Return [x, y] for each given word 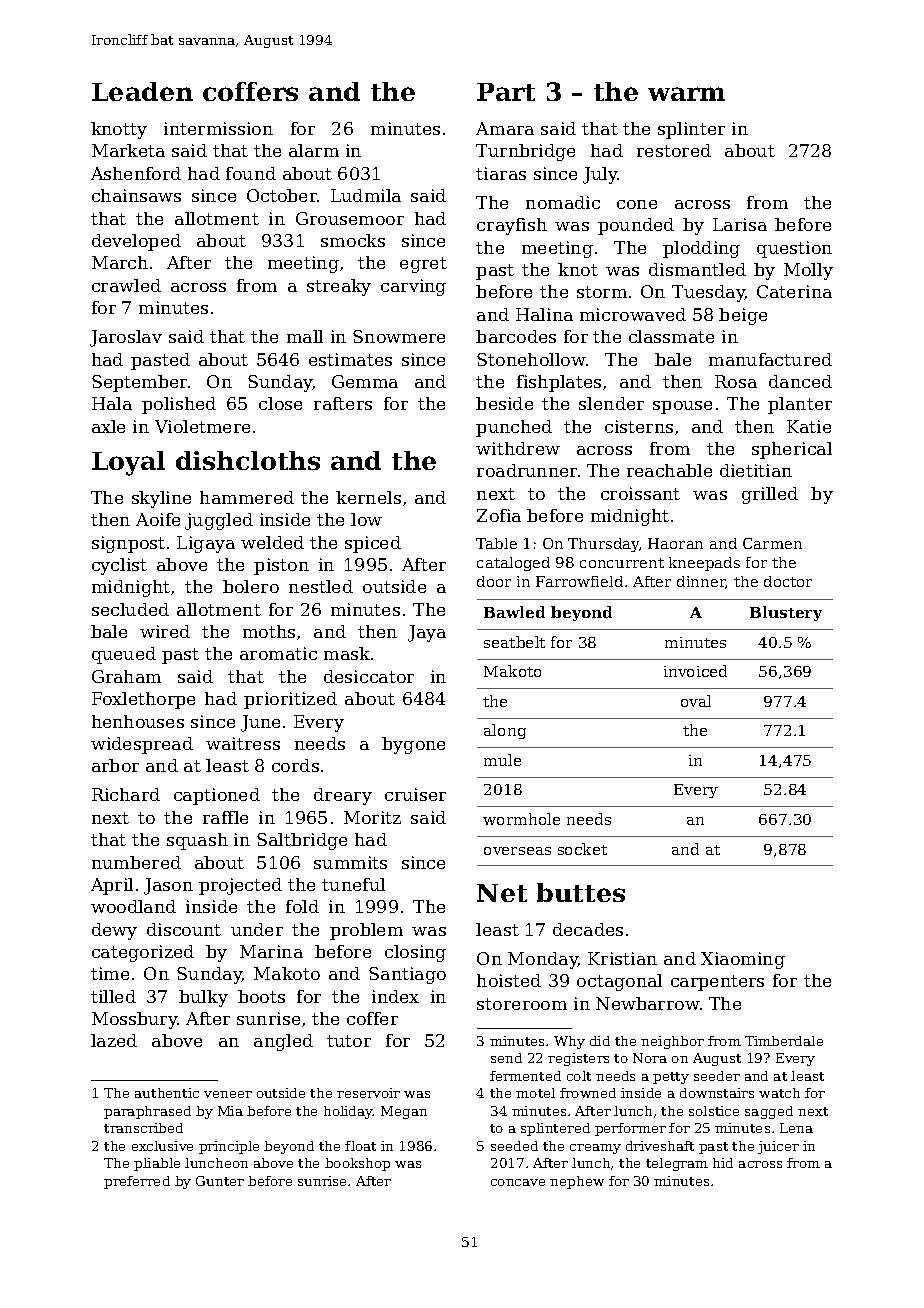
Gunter [220, 1181]
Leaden [142, 91]
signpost [128, 544]
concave [518, 1182]
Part [506, 92]
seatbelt [514, 642]
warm [686, 94]
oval [696, 701]
